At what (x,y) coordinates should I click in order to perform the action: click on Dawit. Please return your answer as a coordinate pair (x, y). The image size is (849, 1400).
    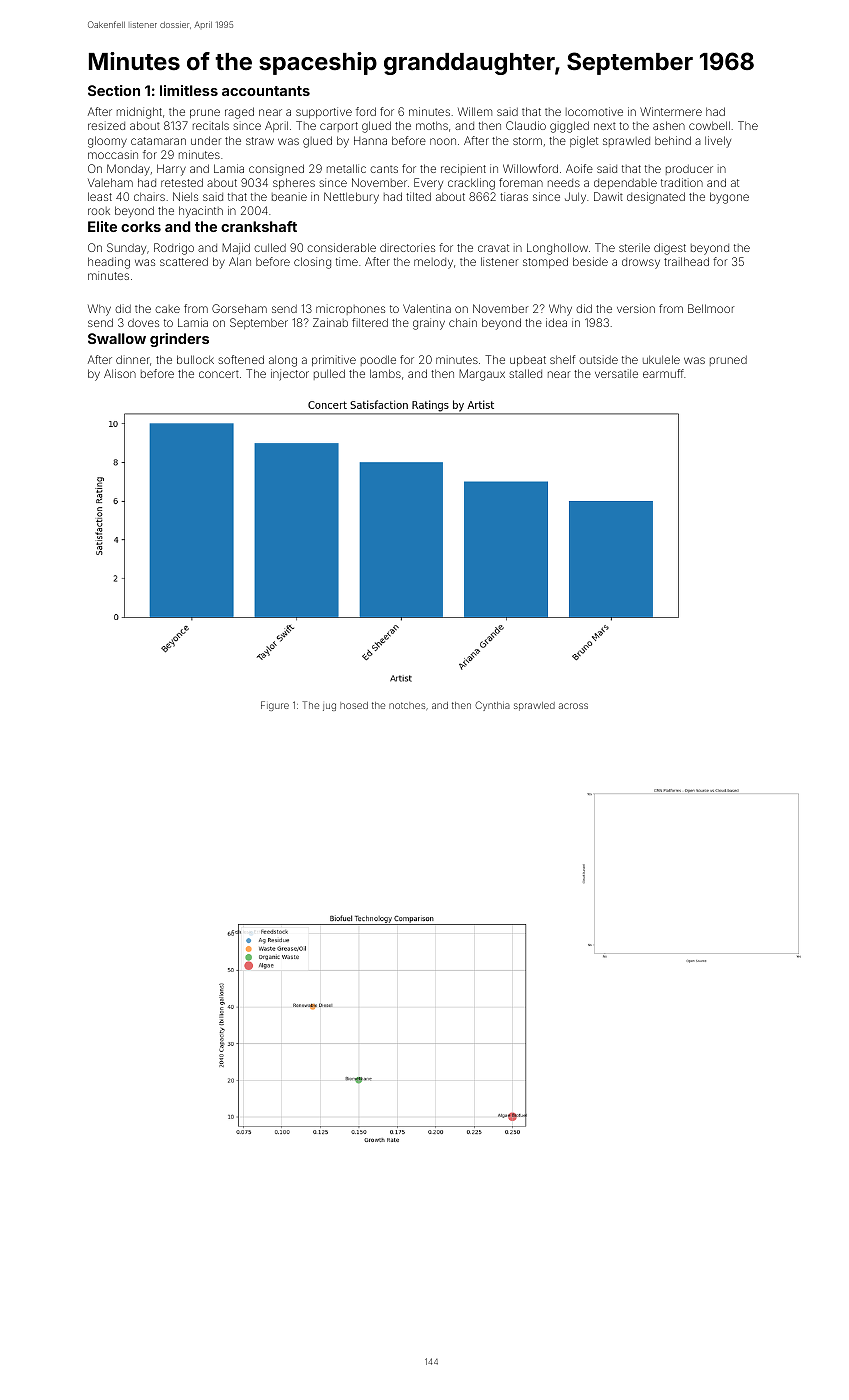
    Looking at the image, I should click on (608, 196).
